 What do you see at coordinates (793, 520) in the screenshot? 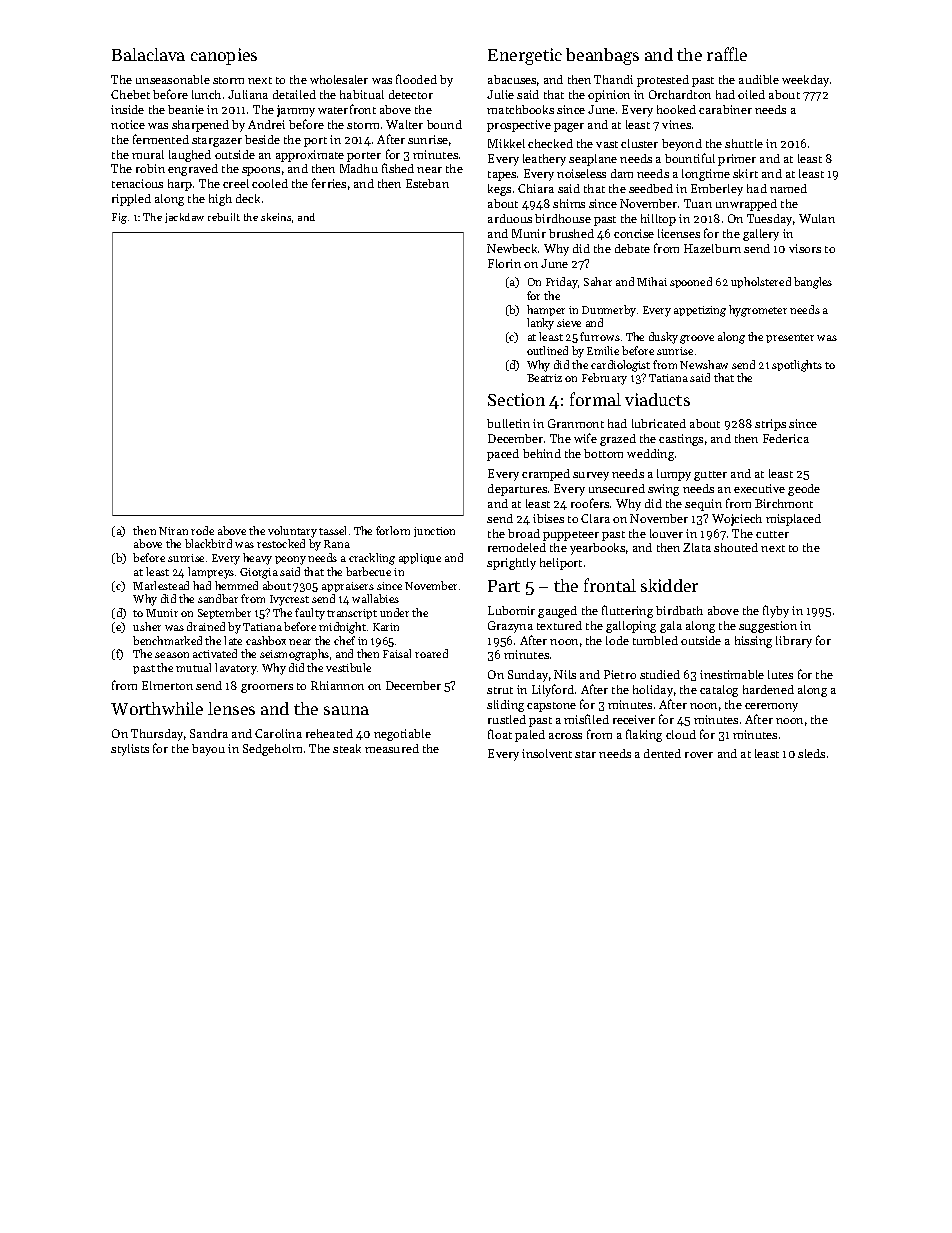
I see `misplaced` at bounding box center [793, 520].
